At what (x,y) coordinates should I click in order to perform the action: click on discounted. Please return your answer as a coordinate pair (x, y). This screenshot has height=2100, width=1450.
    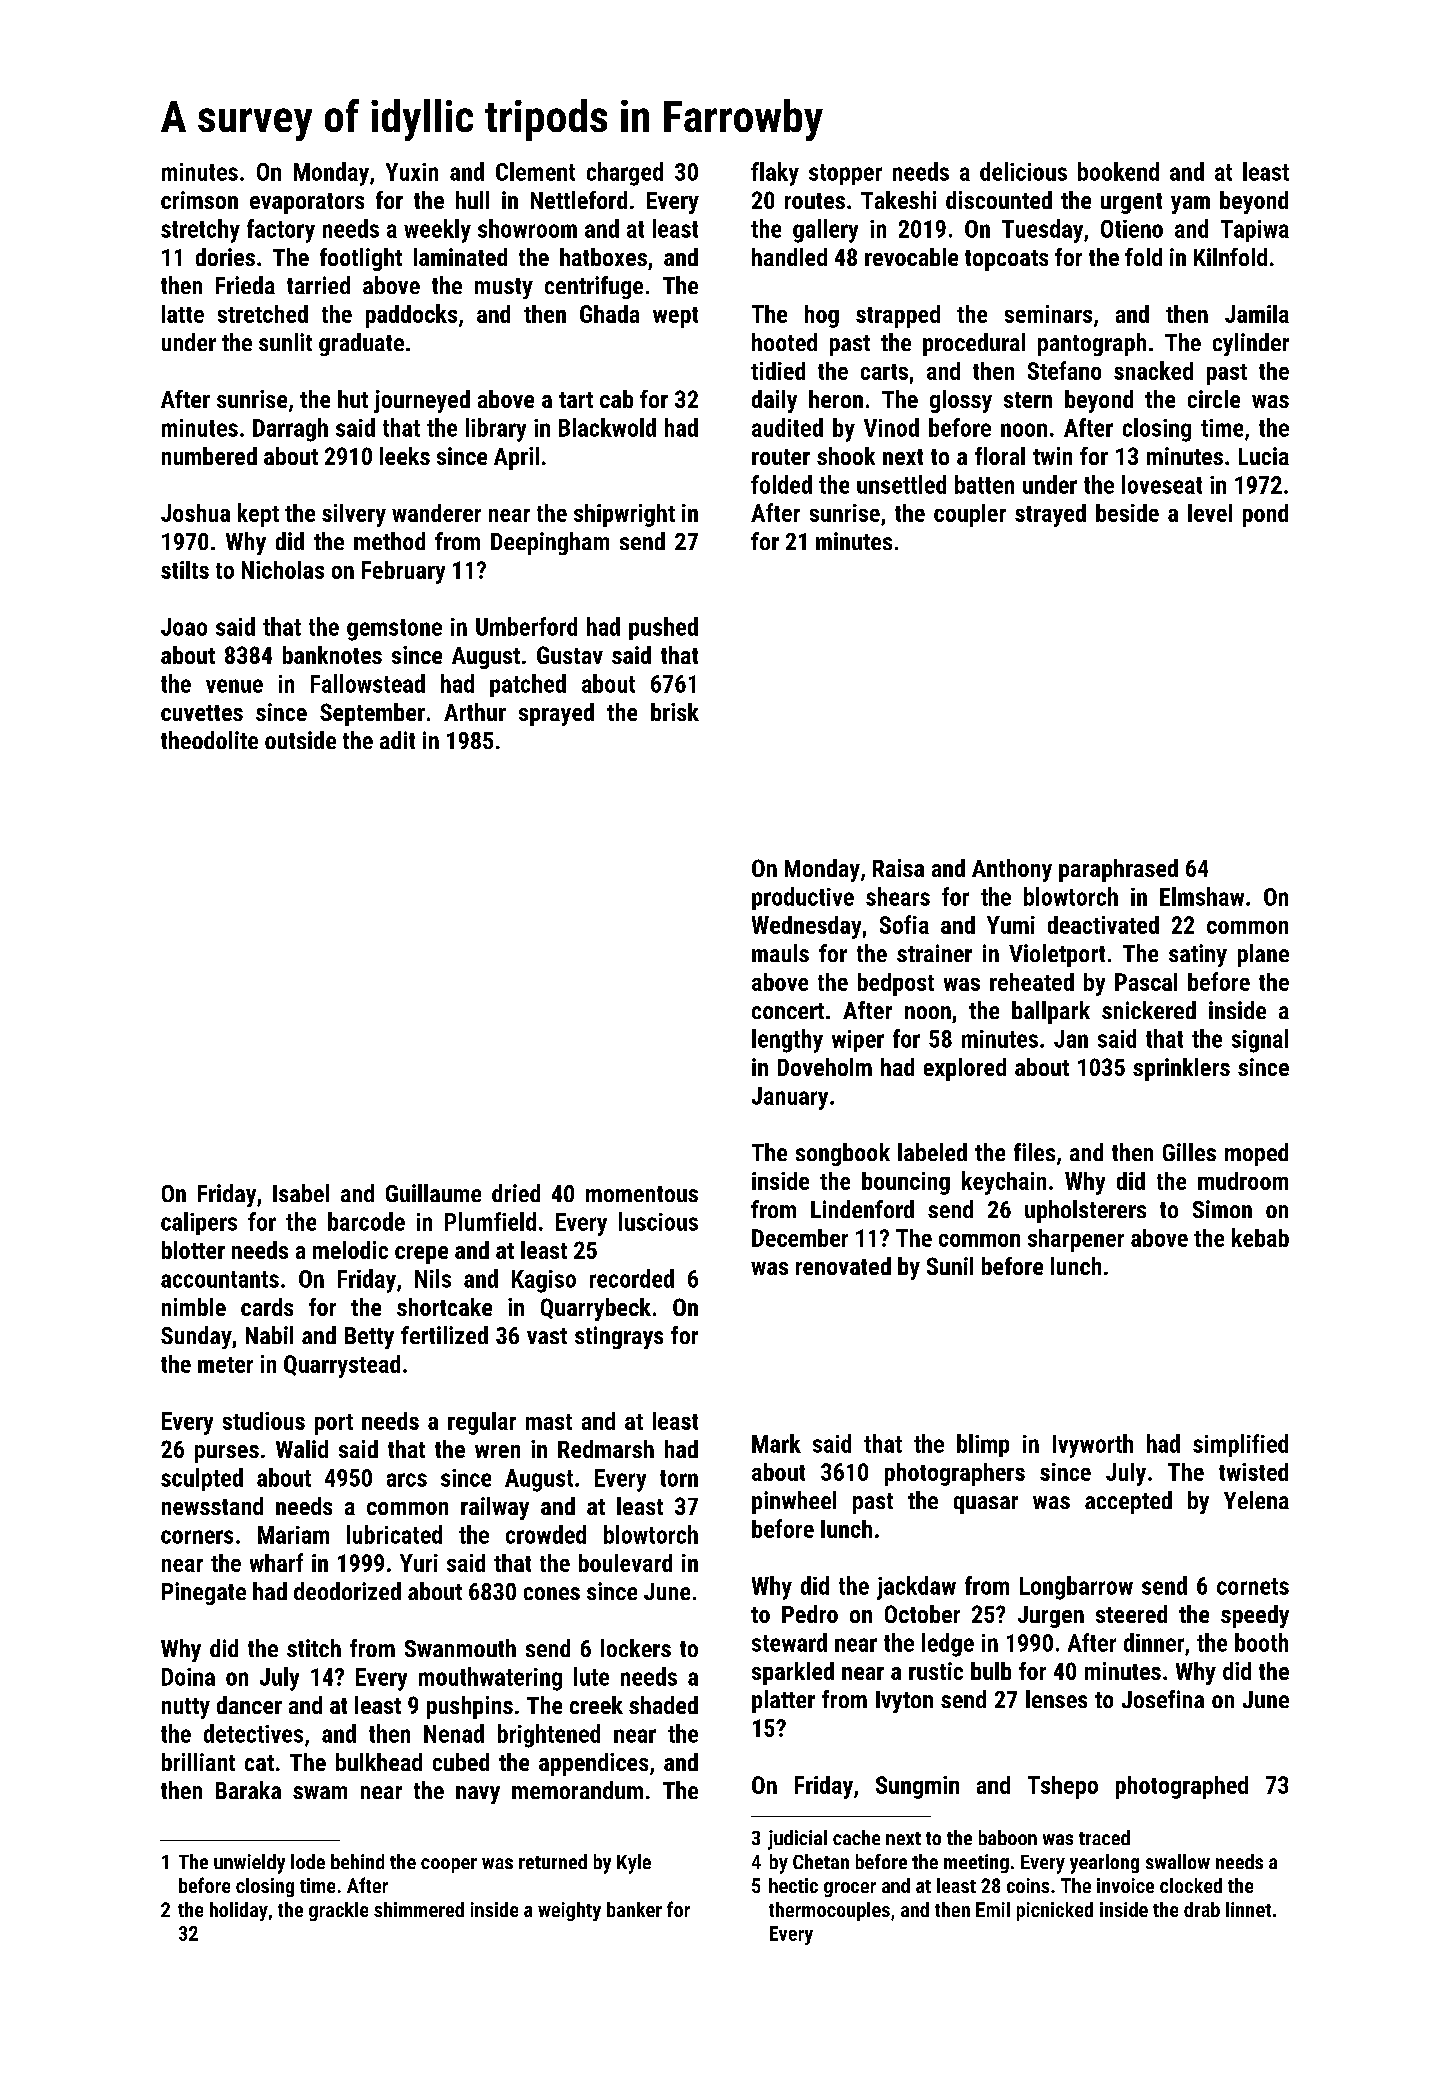
    Looking at the image, I should click on (999, 200).
